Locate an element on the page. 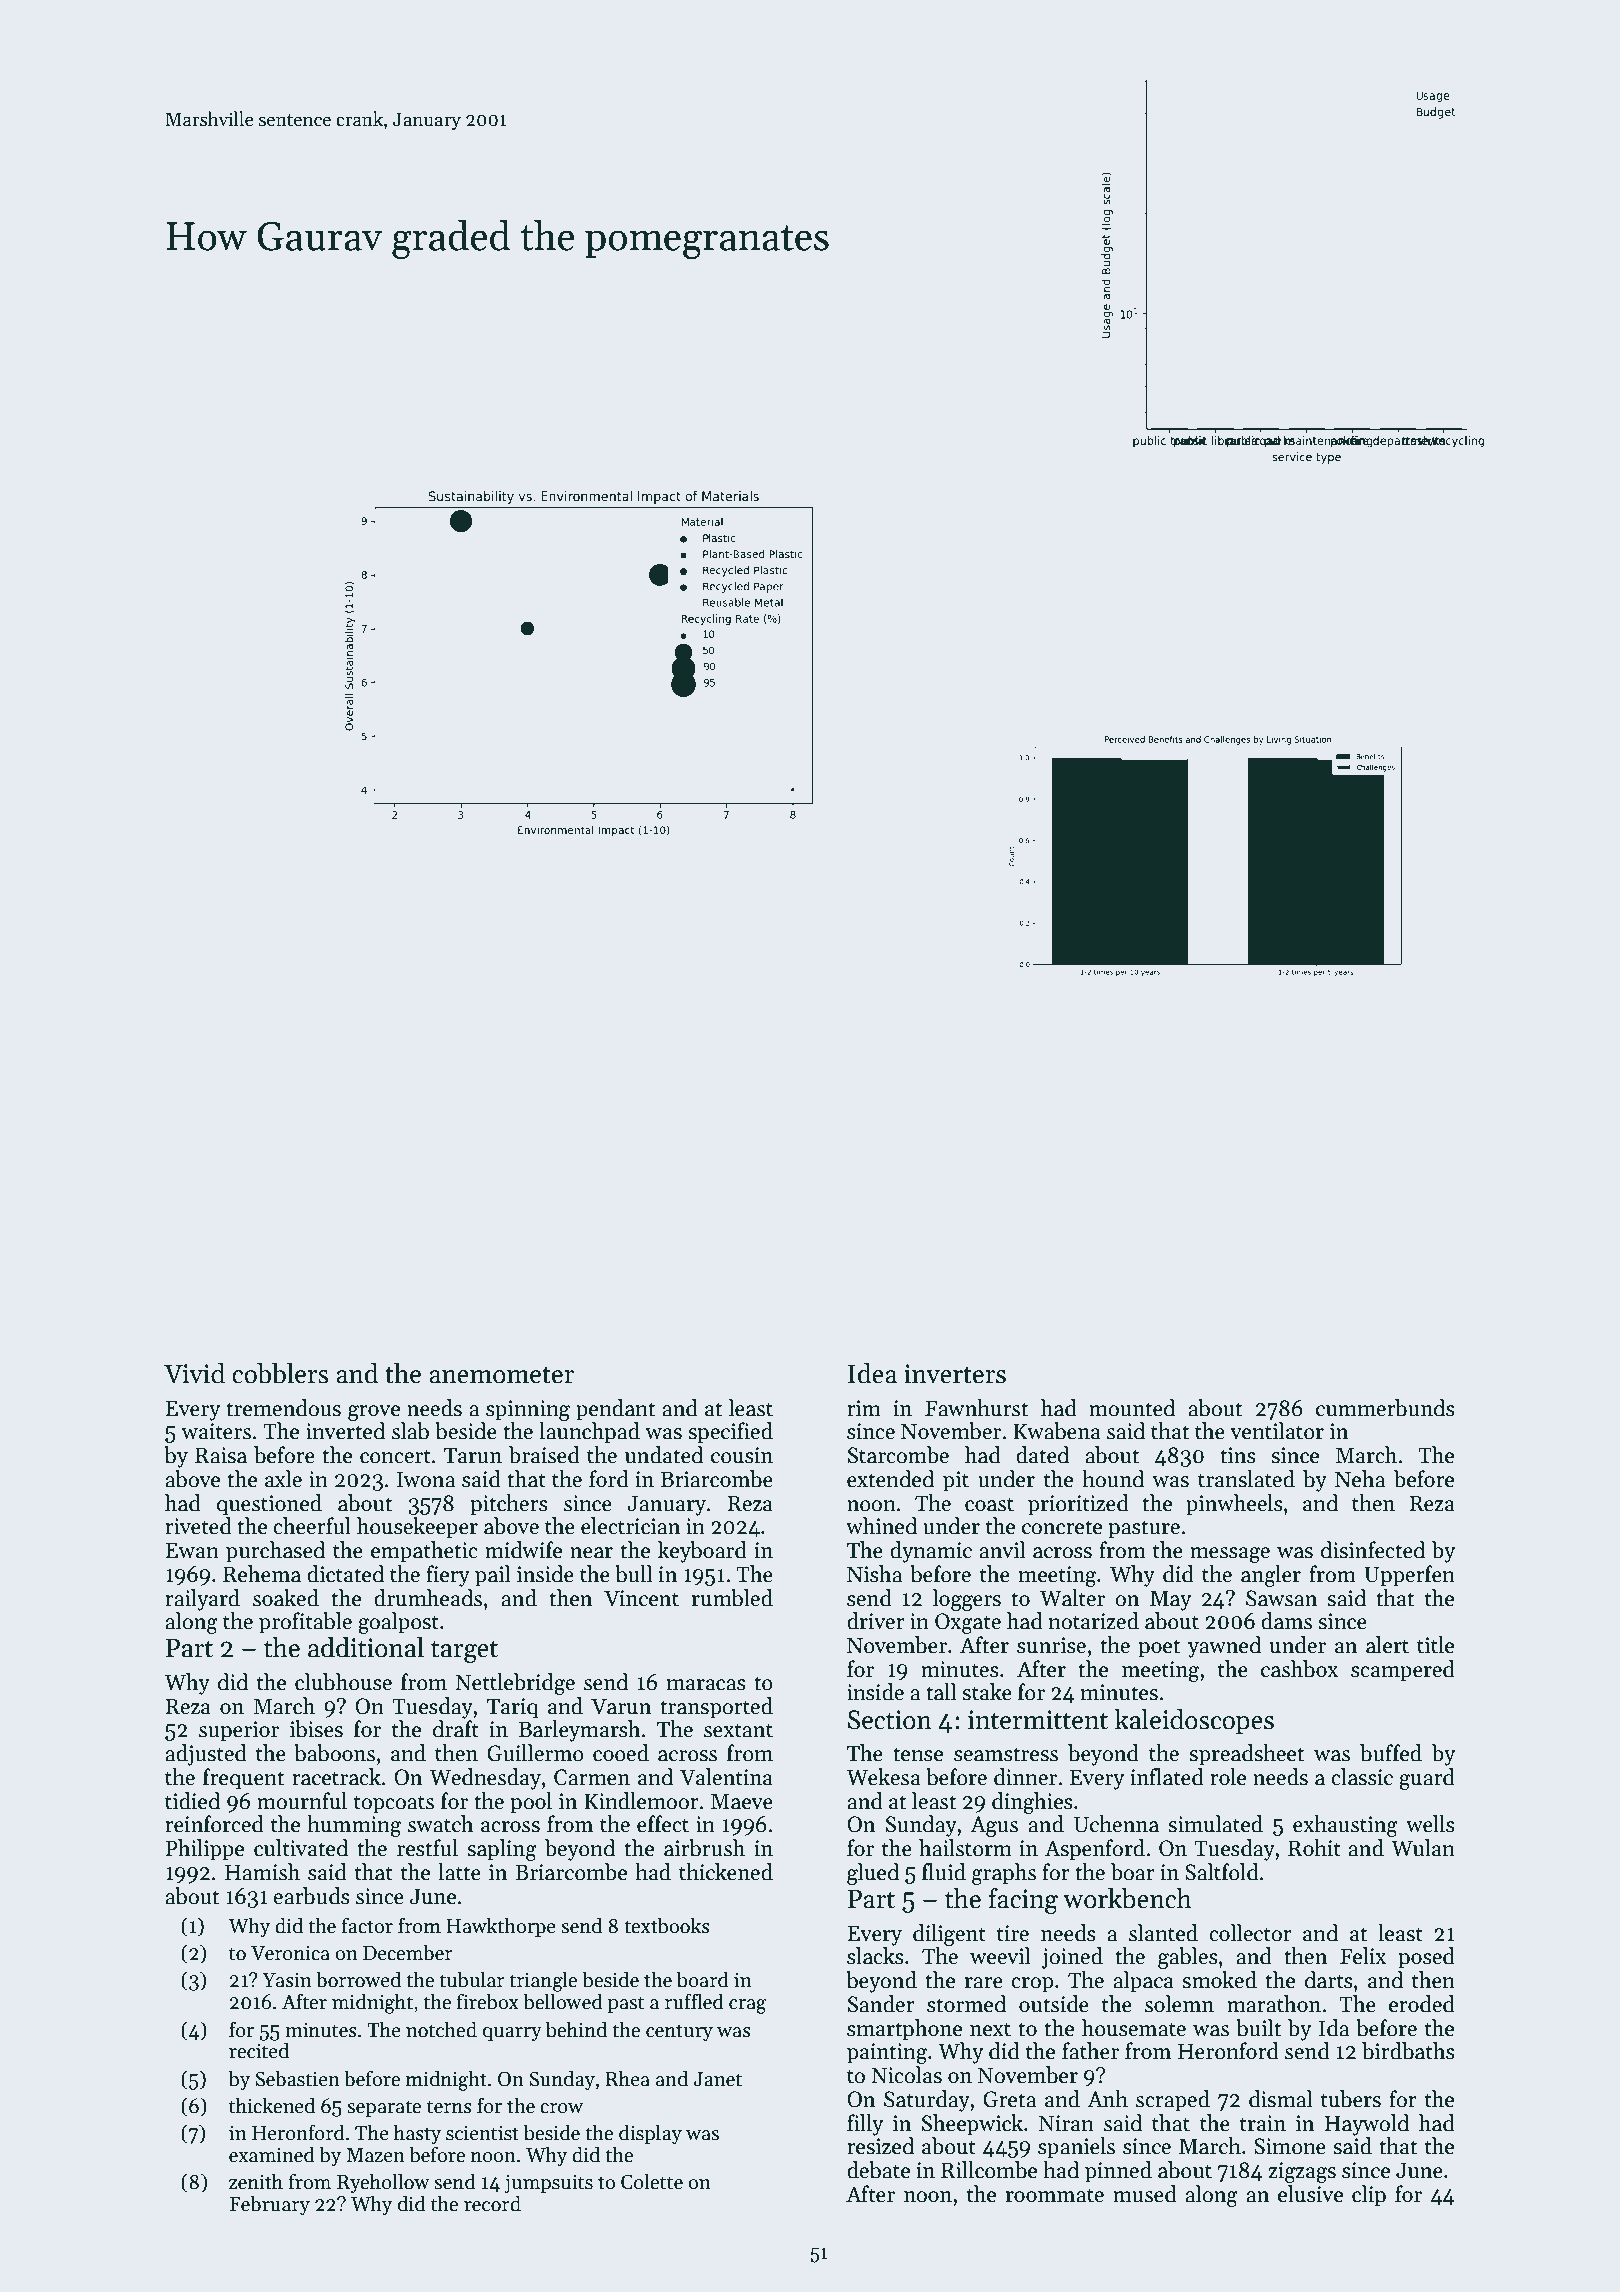 The height and width of the document is (2292, 1620). translated is located at coordinates (1246, 1479).
